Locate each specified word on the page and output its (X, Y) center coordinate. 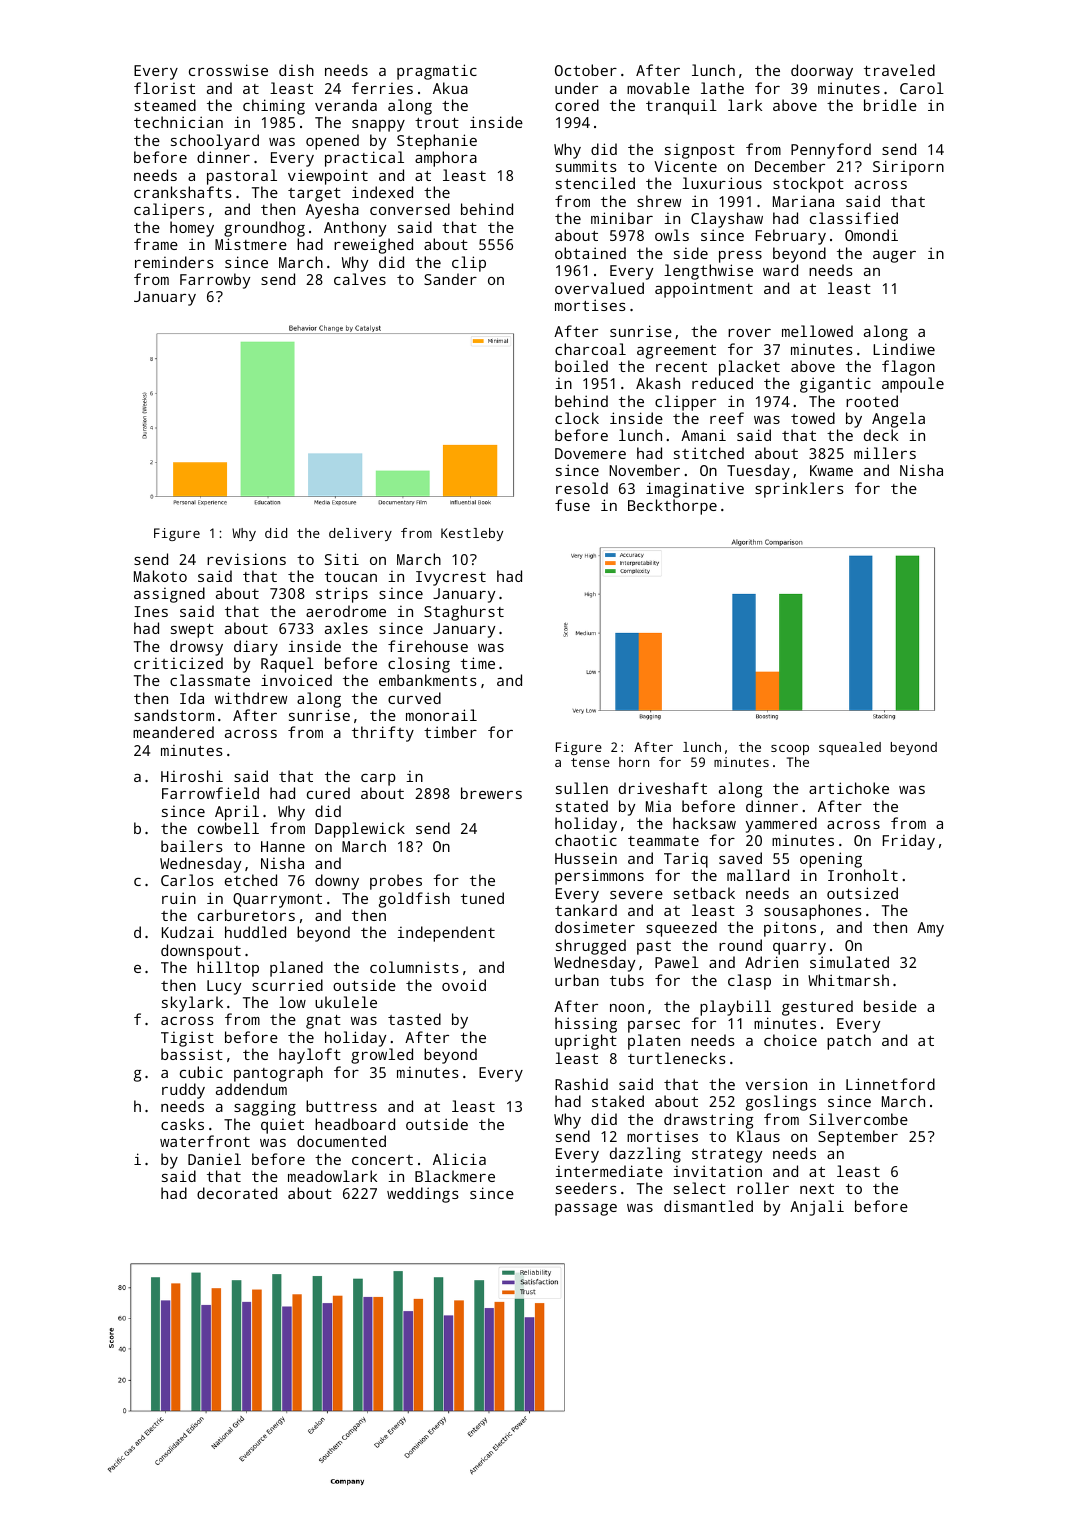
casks (182, 1124)
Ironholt (863, 875)
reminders (174, 262)
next (817, 1189)
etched (251, 880)
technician (178, 122)
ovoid (464, 985)
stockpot (808, 185)
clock (577, 418)
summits (586, 166)
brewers (491, 793)
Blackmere (455, 1176)
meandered (173, 732)
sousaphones (813, 912)
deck (881, 435)
